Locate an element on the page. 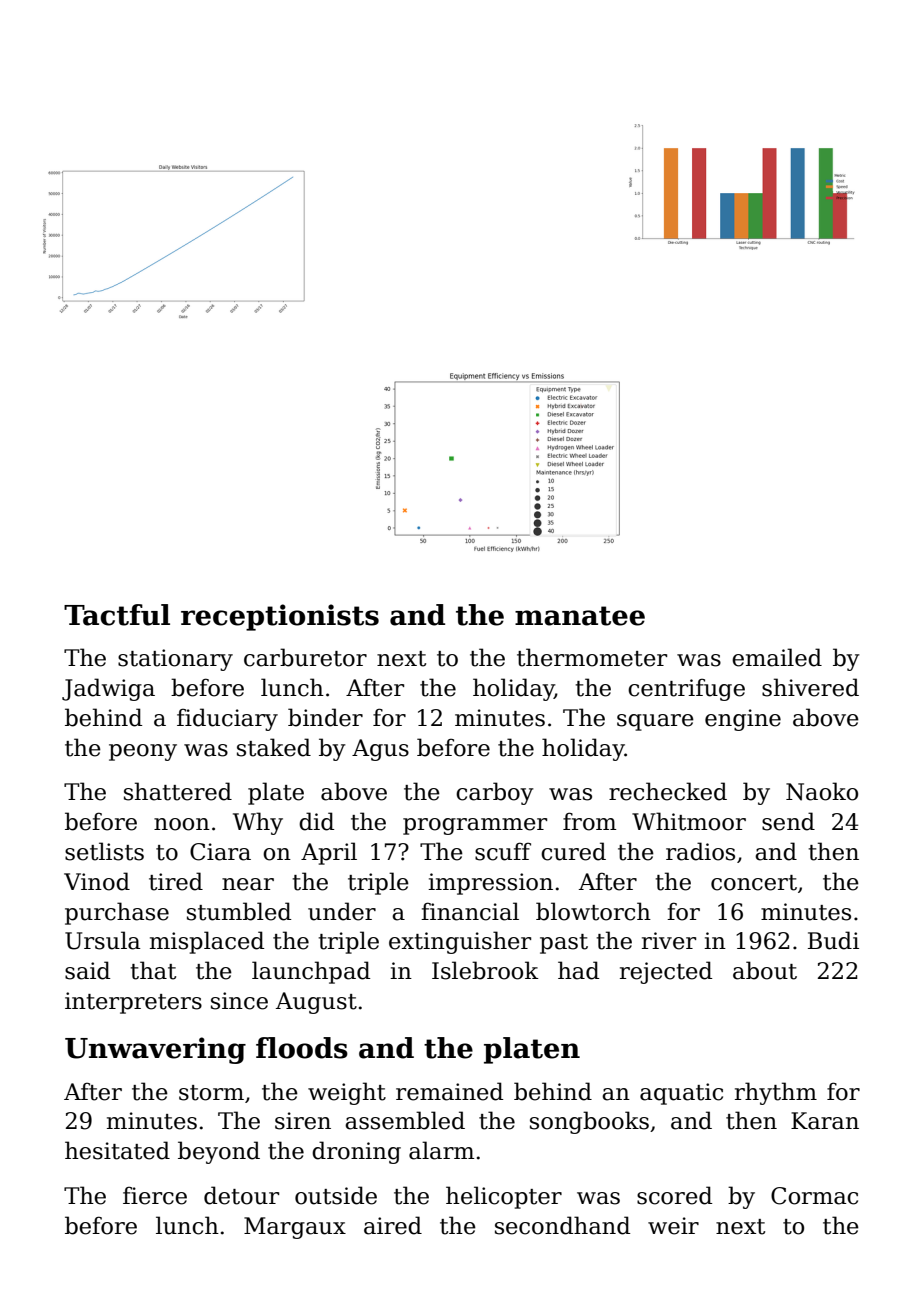  rechecked is located at coordinates (668, 791).
